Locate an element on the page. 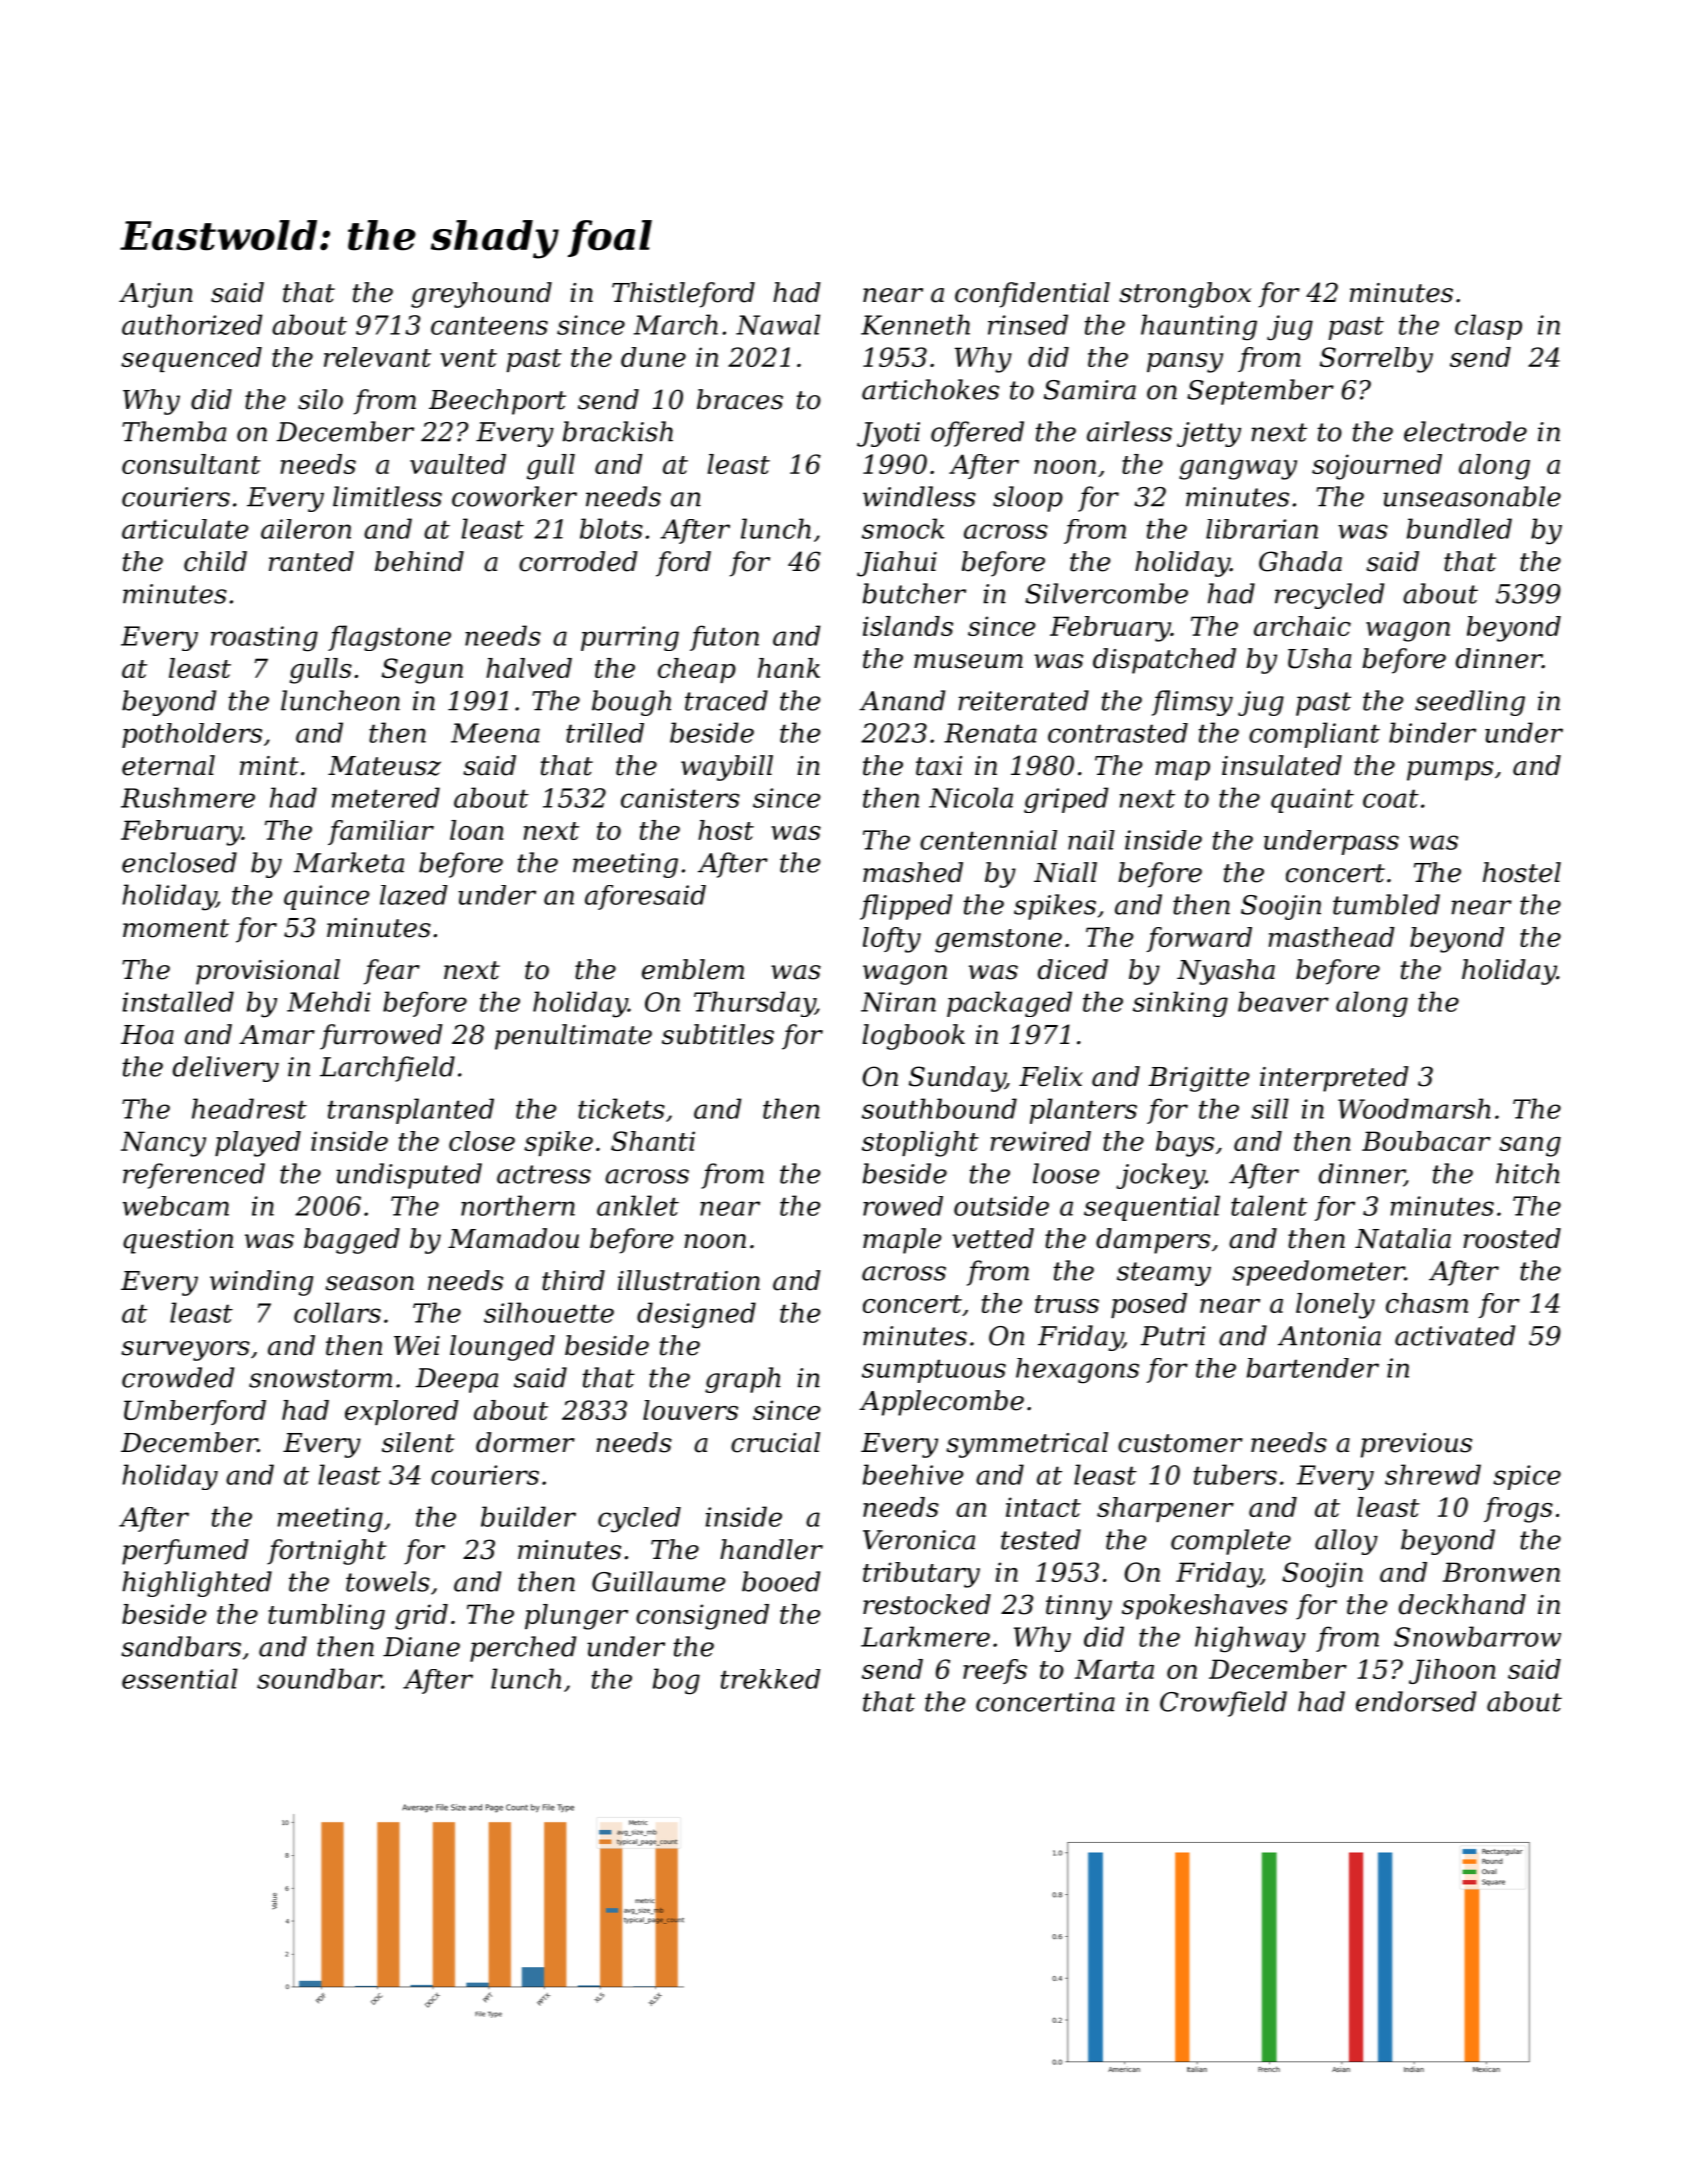  bog is located at coordinates (676, 1681).
